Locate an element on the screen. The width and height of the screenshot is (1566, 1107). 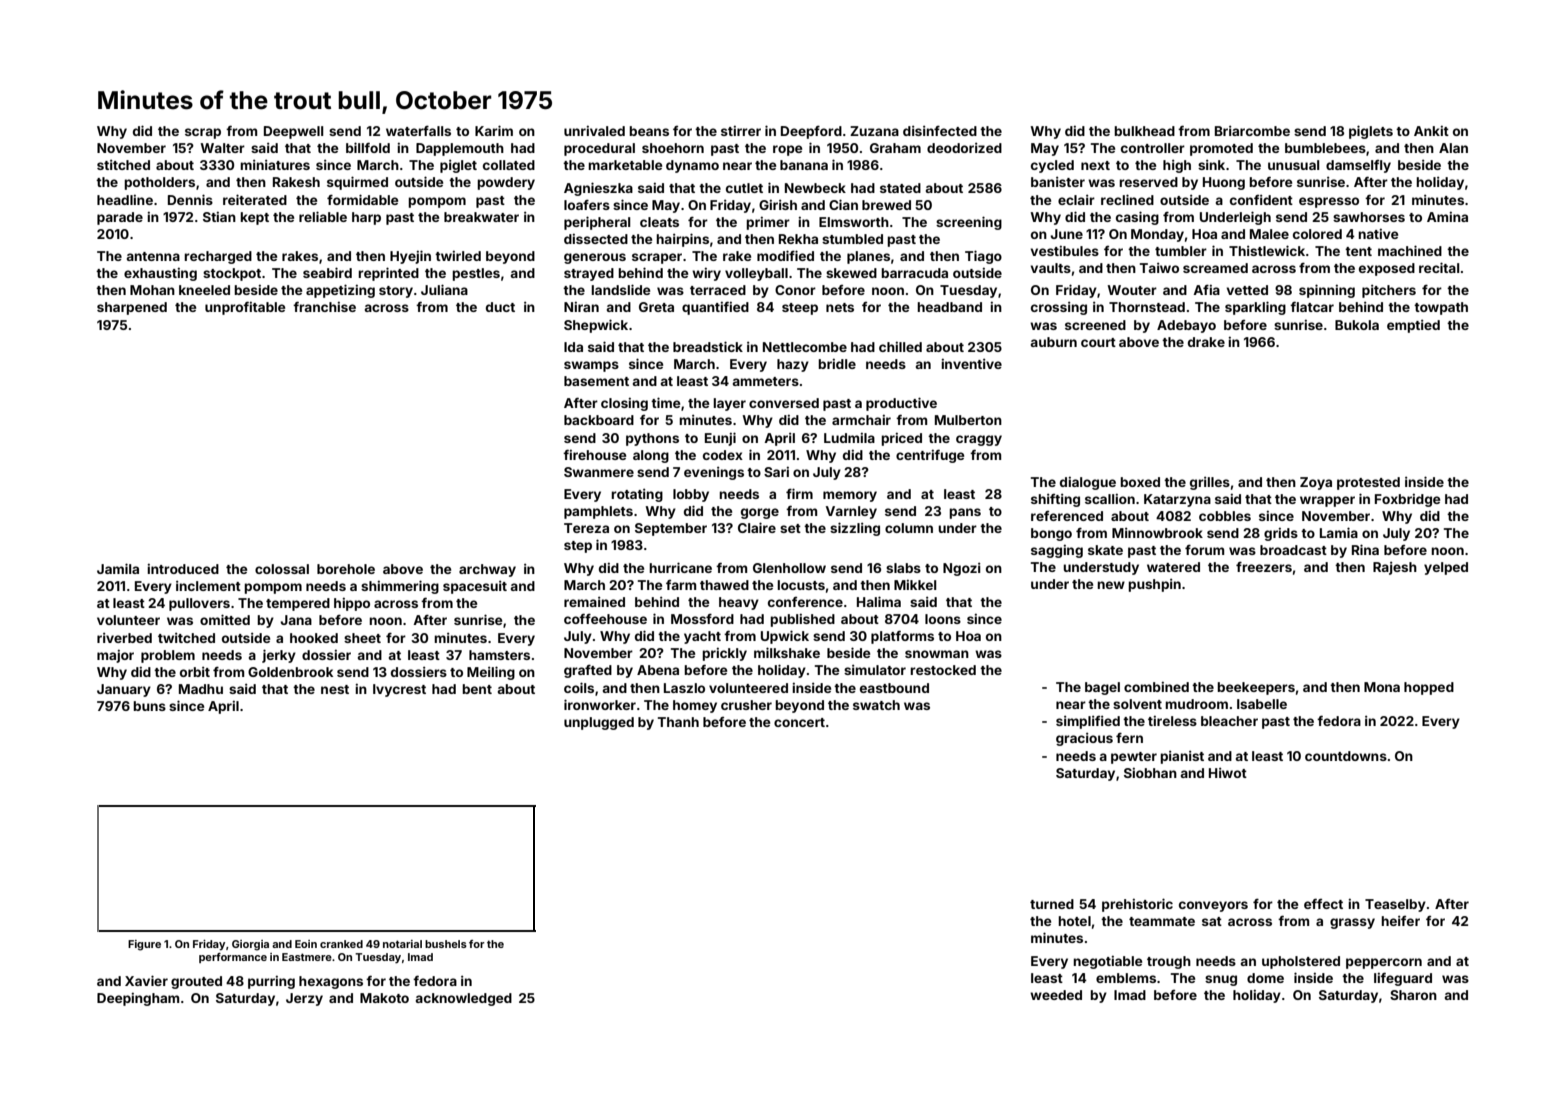
rope is located at coordinates (787, 150).
